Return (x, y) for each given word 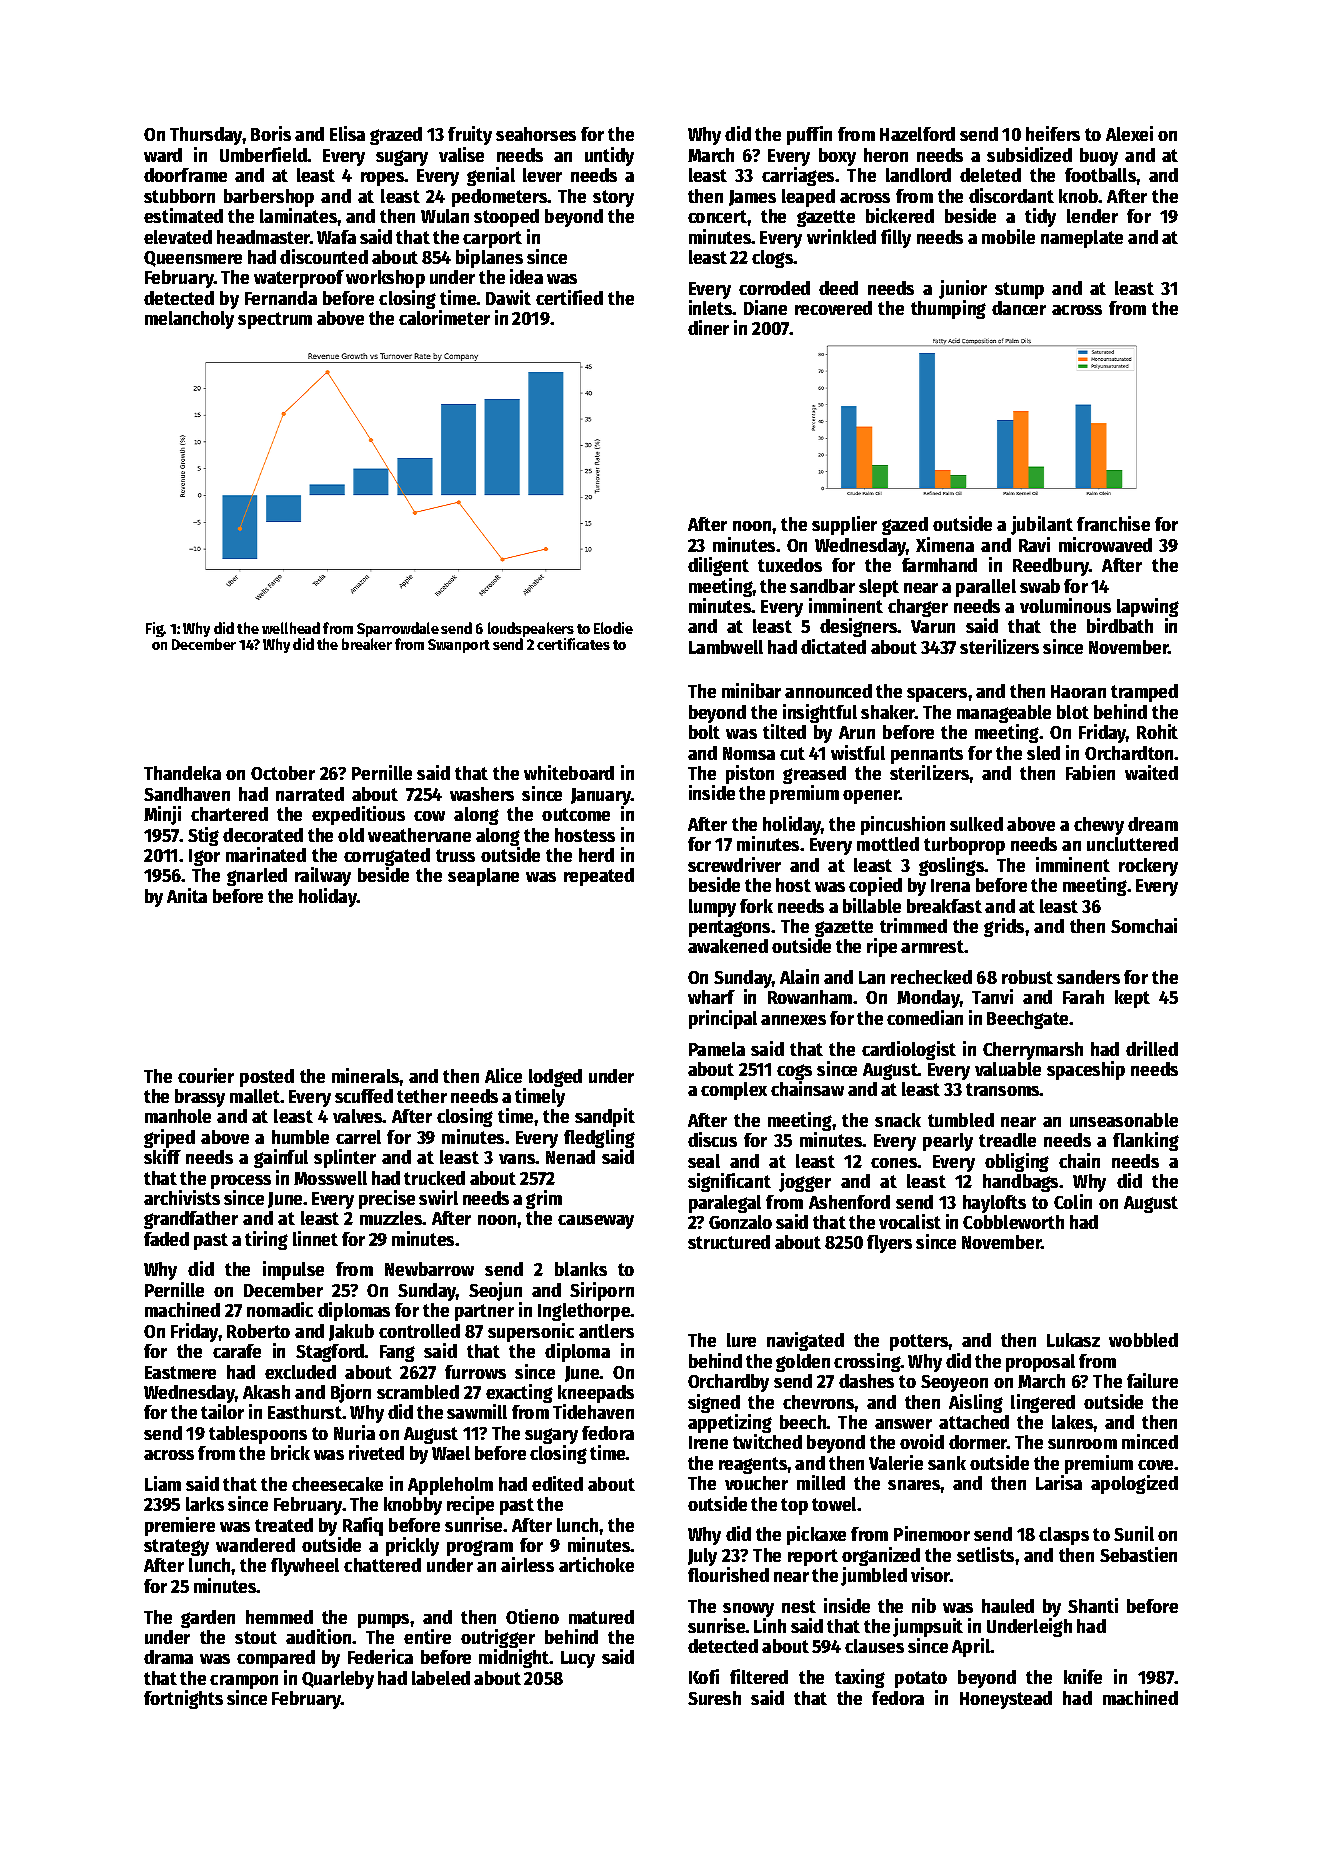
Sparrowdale (398, 629)
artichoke (596, 1564)
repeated (599, 877)
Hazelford (917, 134)
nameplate (1082, 239)
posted (267, 1078)
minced (1150, 1441)
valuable (1008, 1069)
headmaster (263, 237)
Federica (380, 1656)
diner (708, 327)
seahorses (536, 134)
